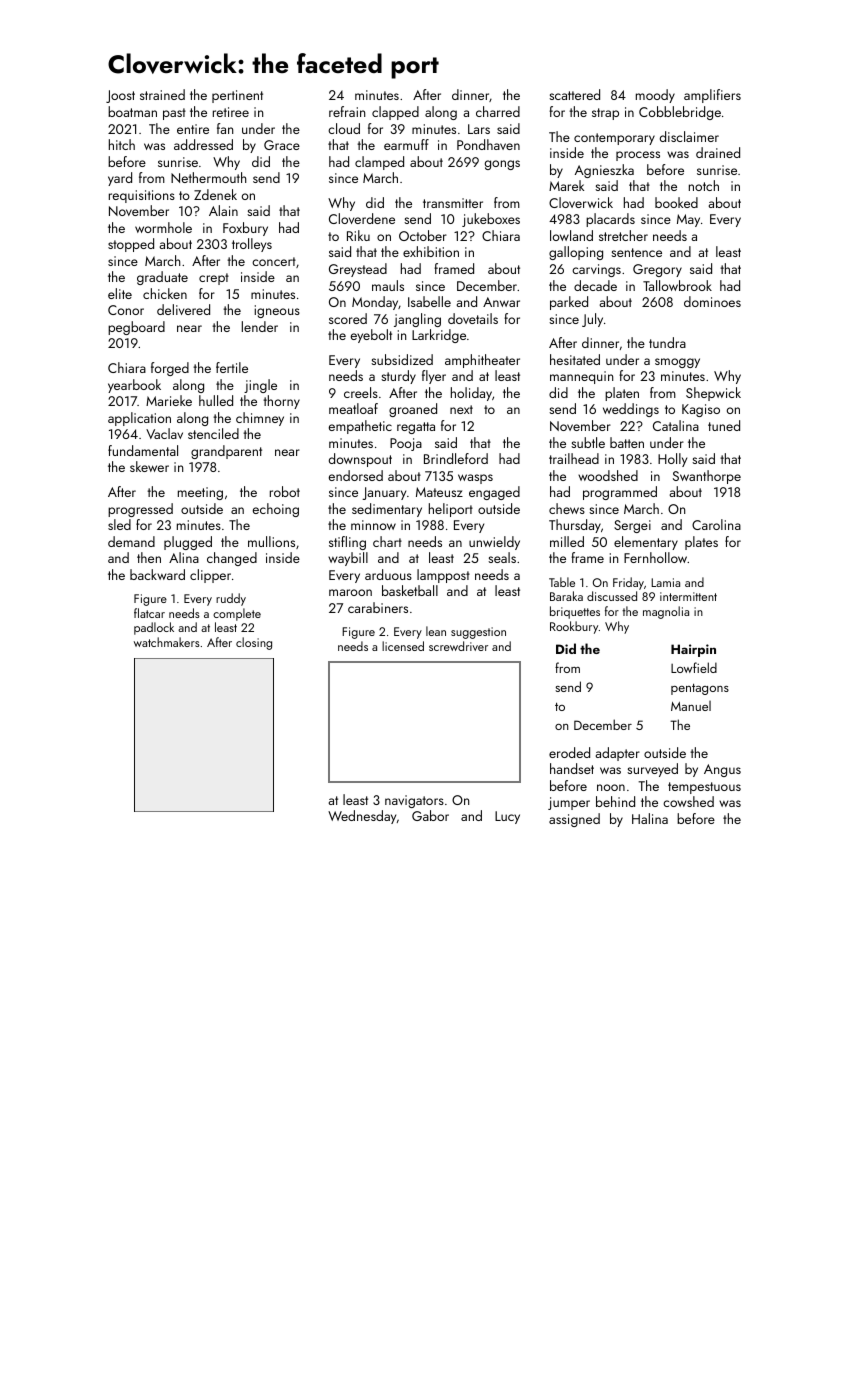 The image size is (849, 1400). What do you see at coordinates (122, 144) in the image?
I see `hitch` at bounding box center [122, 144].
